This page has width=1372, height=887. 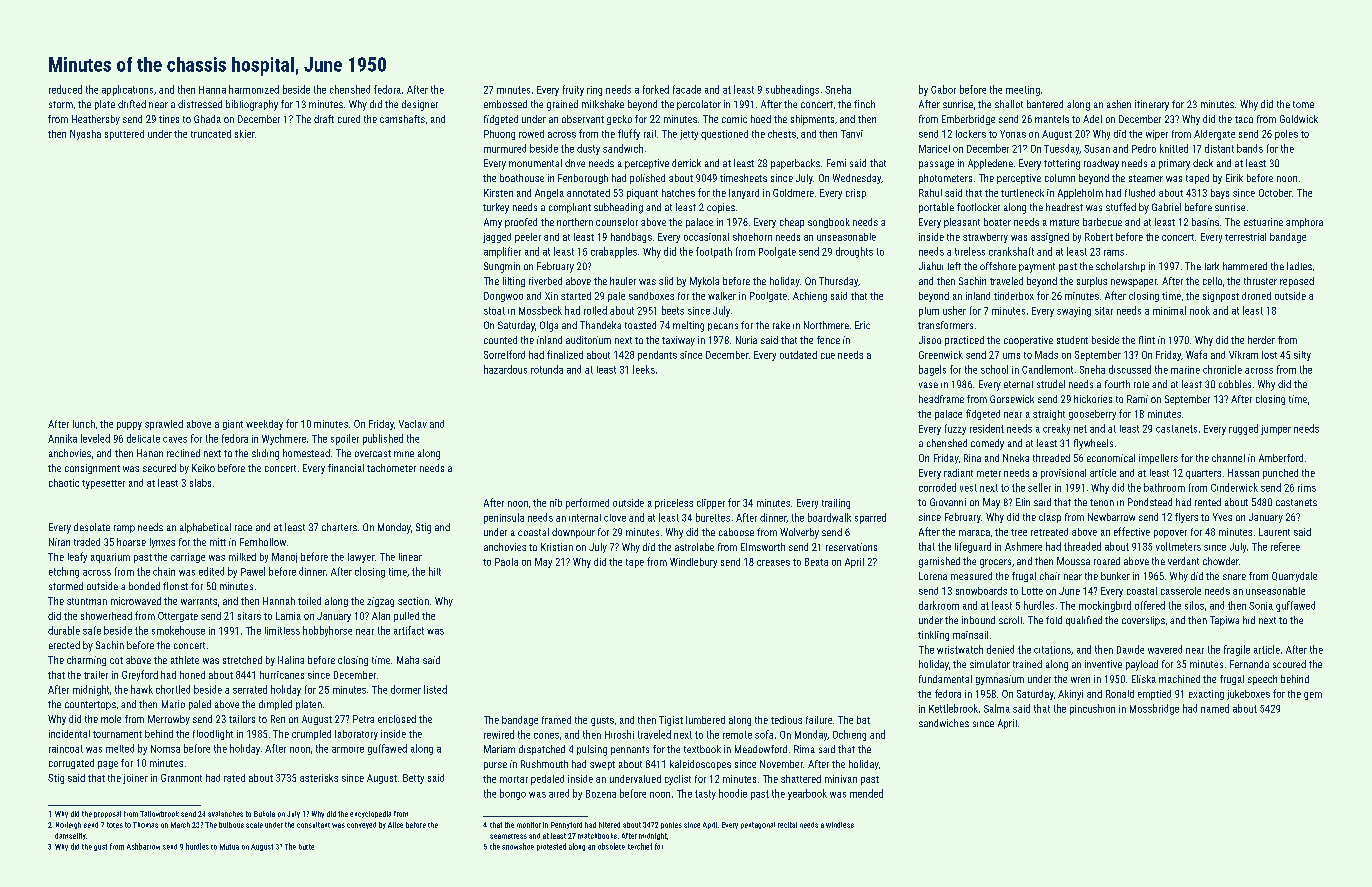 I want to click on Nyasha, so click(x=85, y=135).
